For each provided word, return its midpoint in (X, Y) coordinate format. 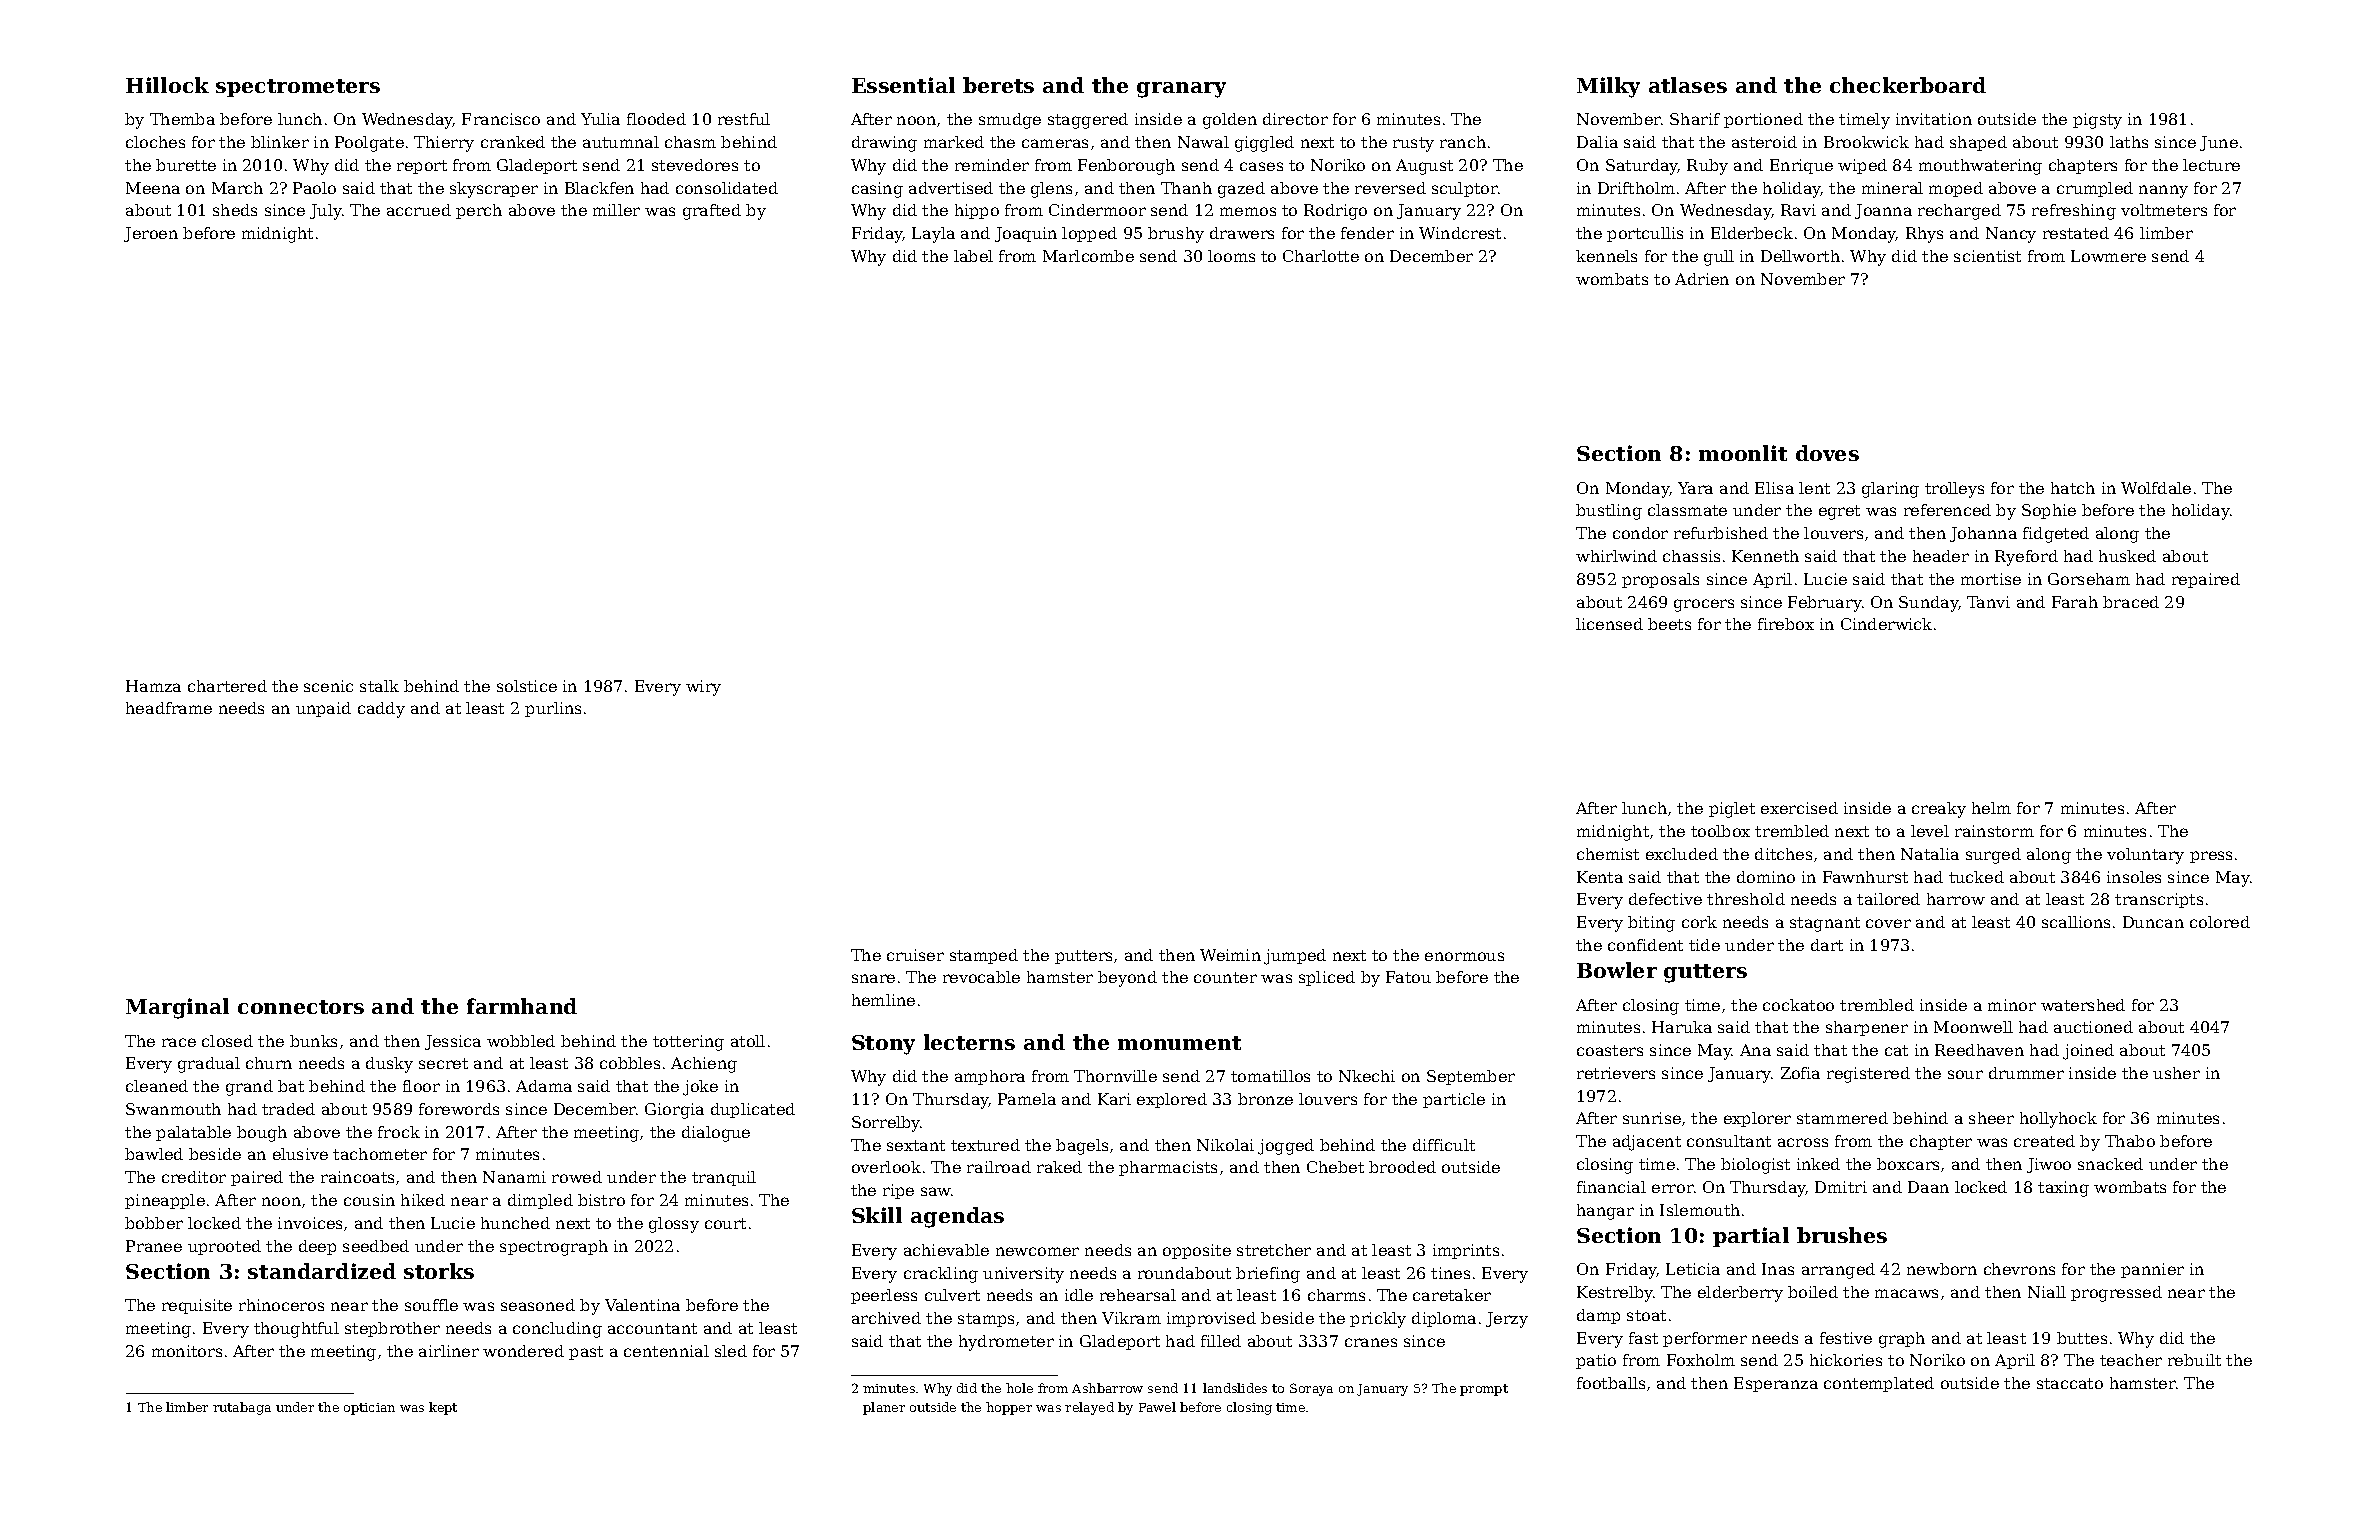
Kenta (1600, 877)
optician (369, 1409)
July (326, 212)
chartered (227, 686)
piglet (1732, 810)
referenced (1947, 510)
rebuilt (2194, 1360)
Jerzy (1507, 1320)
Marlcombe (1088, 256)
